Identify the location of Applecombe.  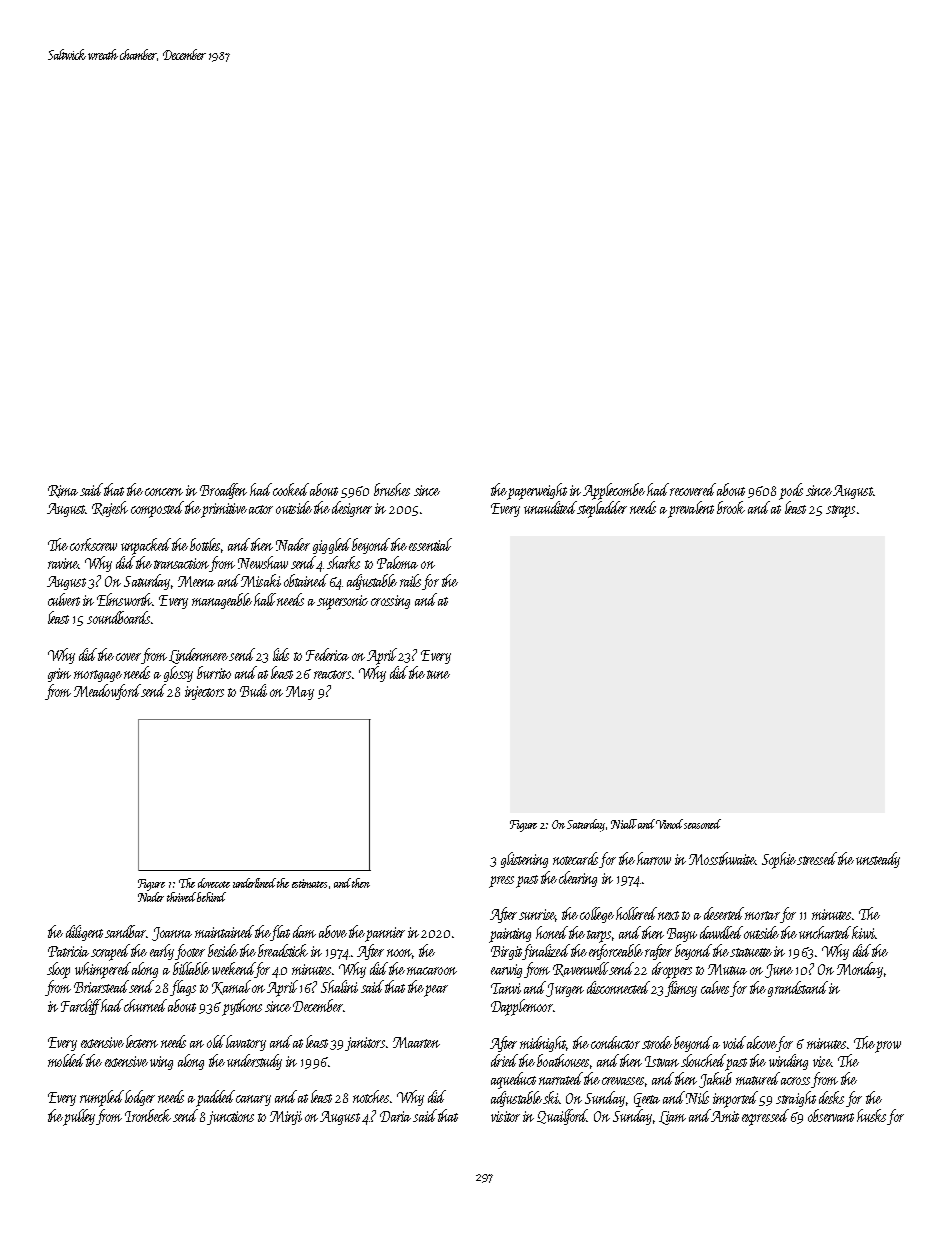
(614, 491).
